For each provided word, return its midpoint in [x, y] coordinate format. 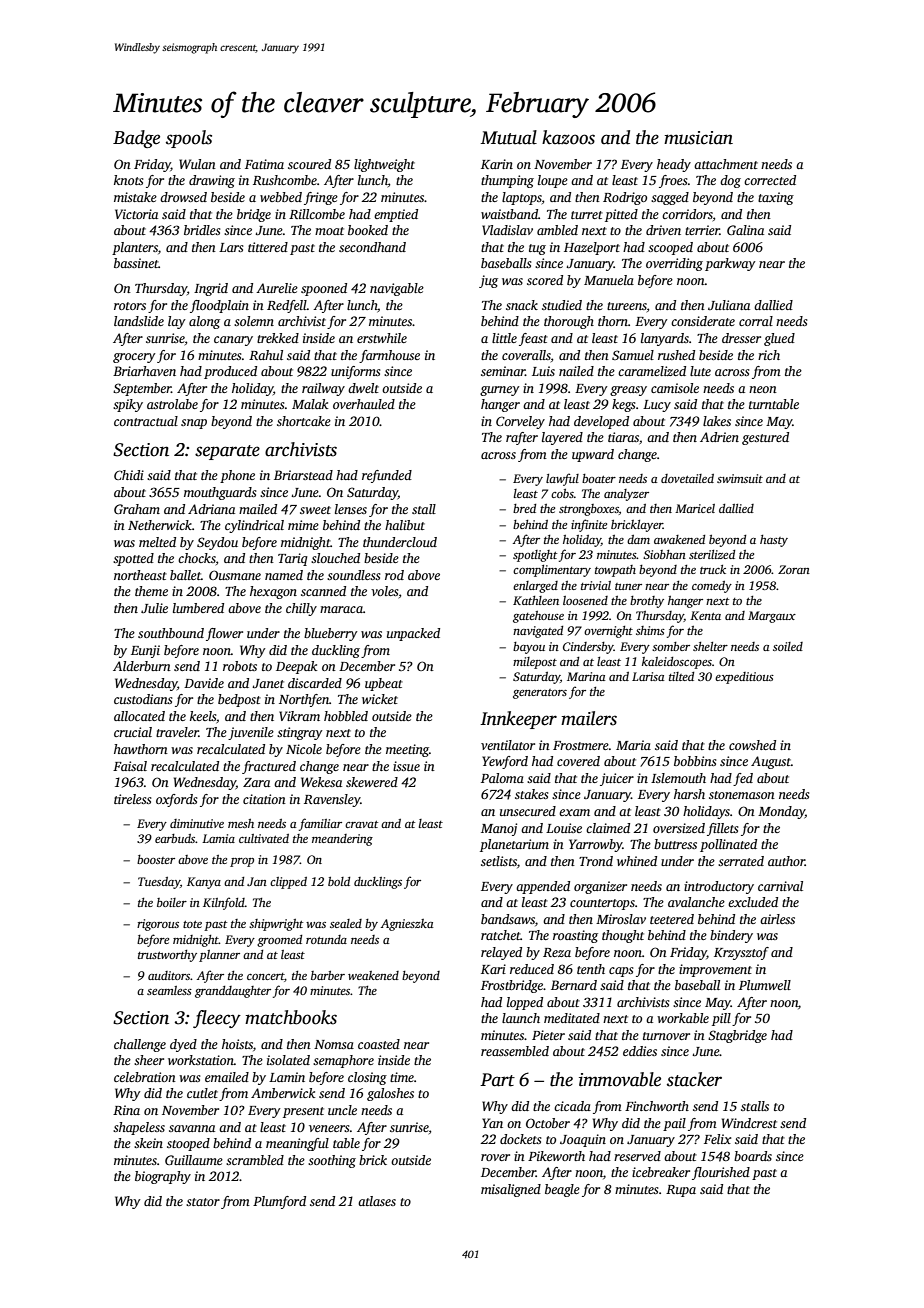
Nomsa [334, 1044]
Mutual [508, 137]
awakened [679, 539]
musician [698, 138]
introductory [719, 887]
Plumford [279, 1202]
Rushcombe [285, 180]
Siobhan [664, 554]
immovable [620, 1079]
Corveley [520, 422]
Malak [310, 404]
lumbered [198, 608]
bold [339, 881]
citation [264, 799]
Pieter [548, 1035]
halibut [405, 525]
